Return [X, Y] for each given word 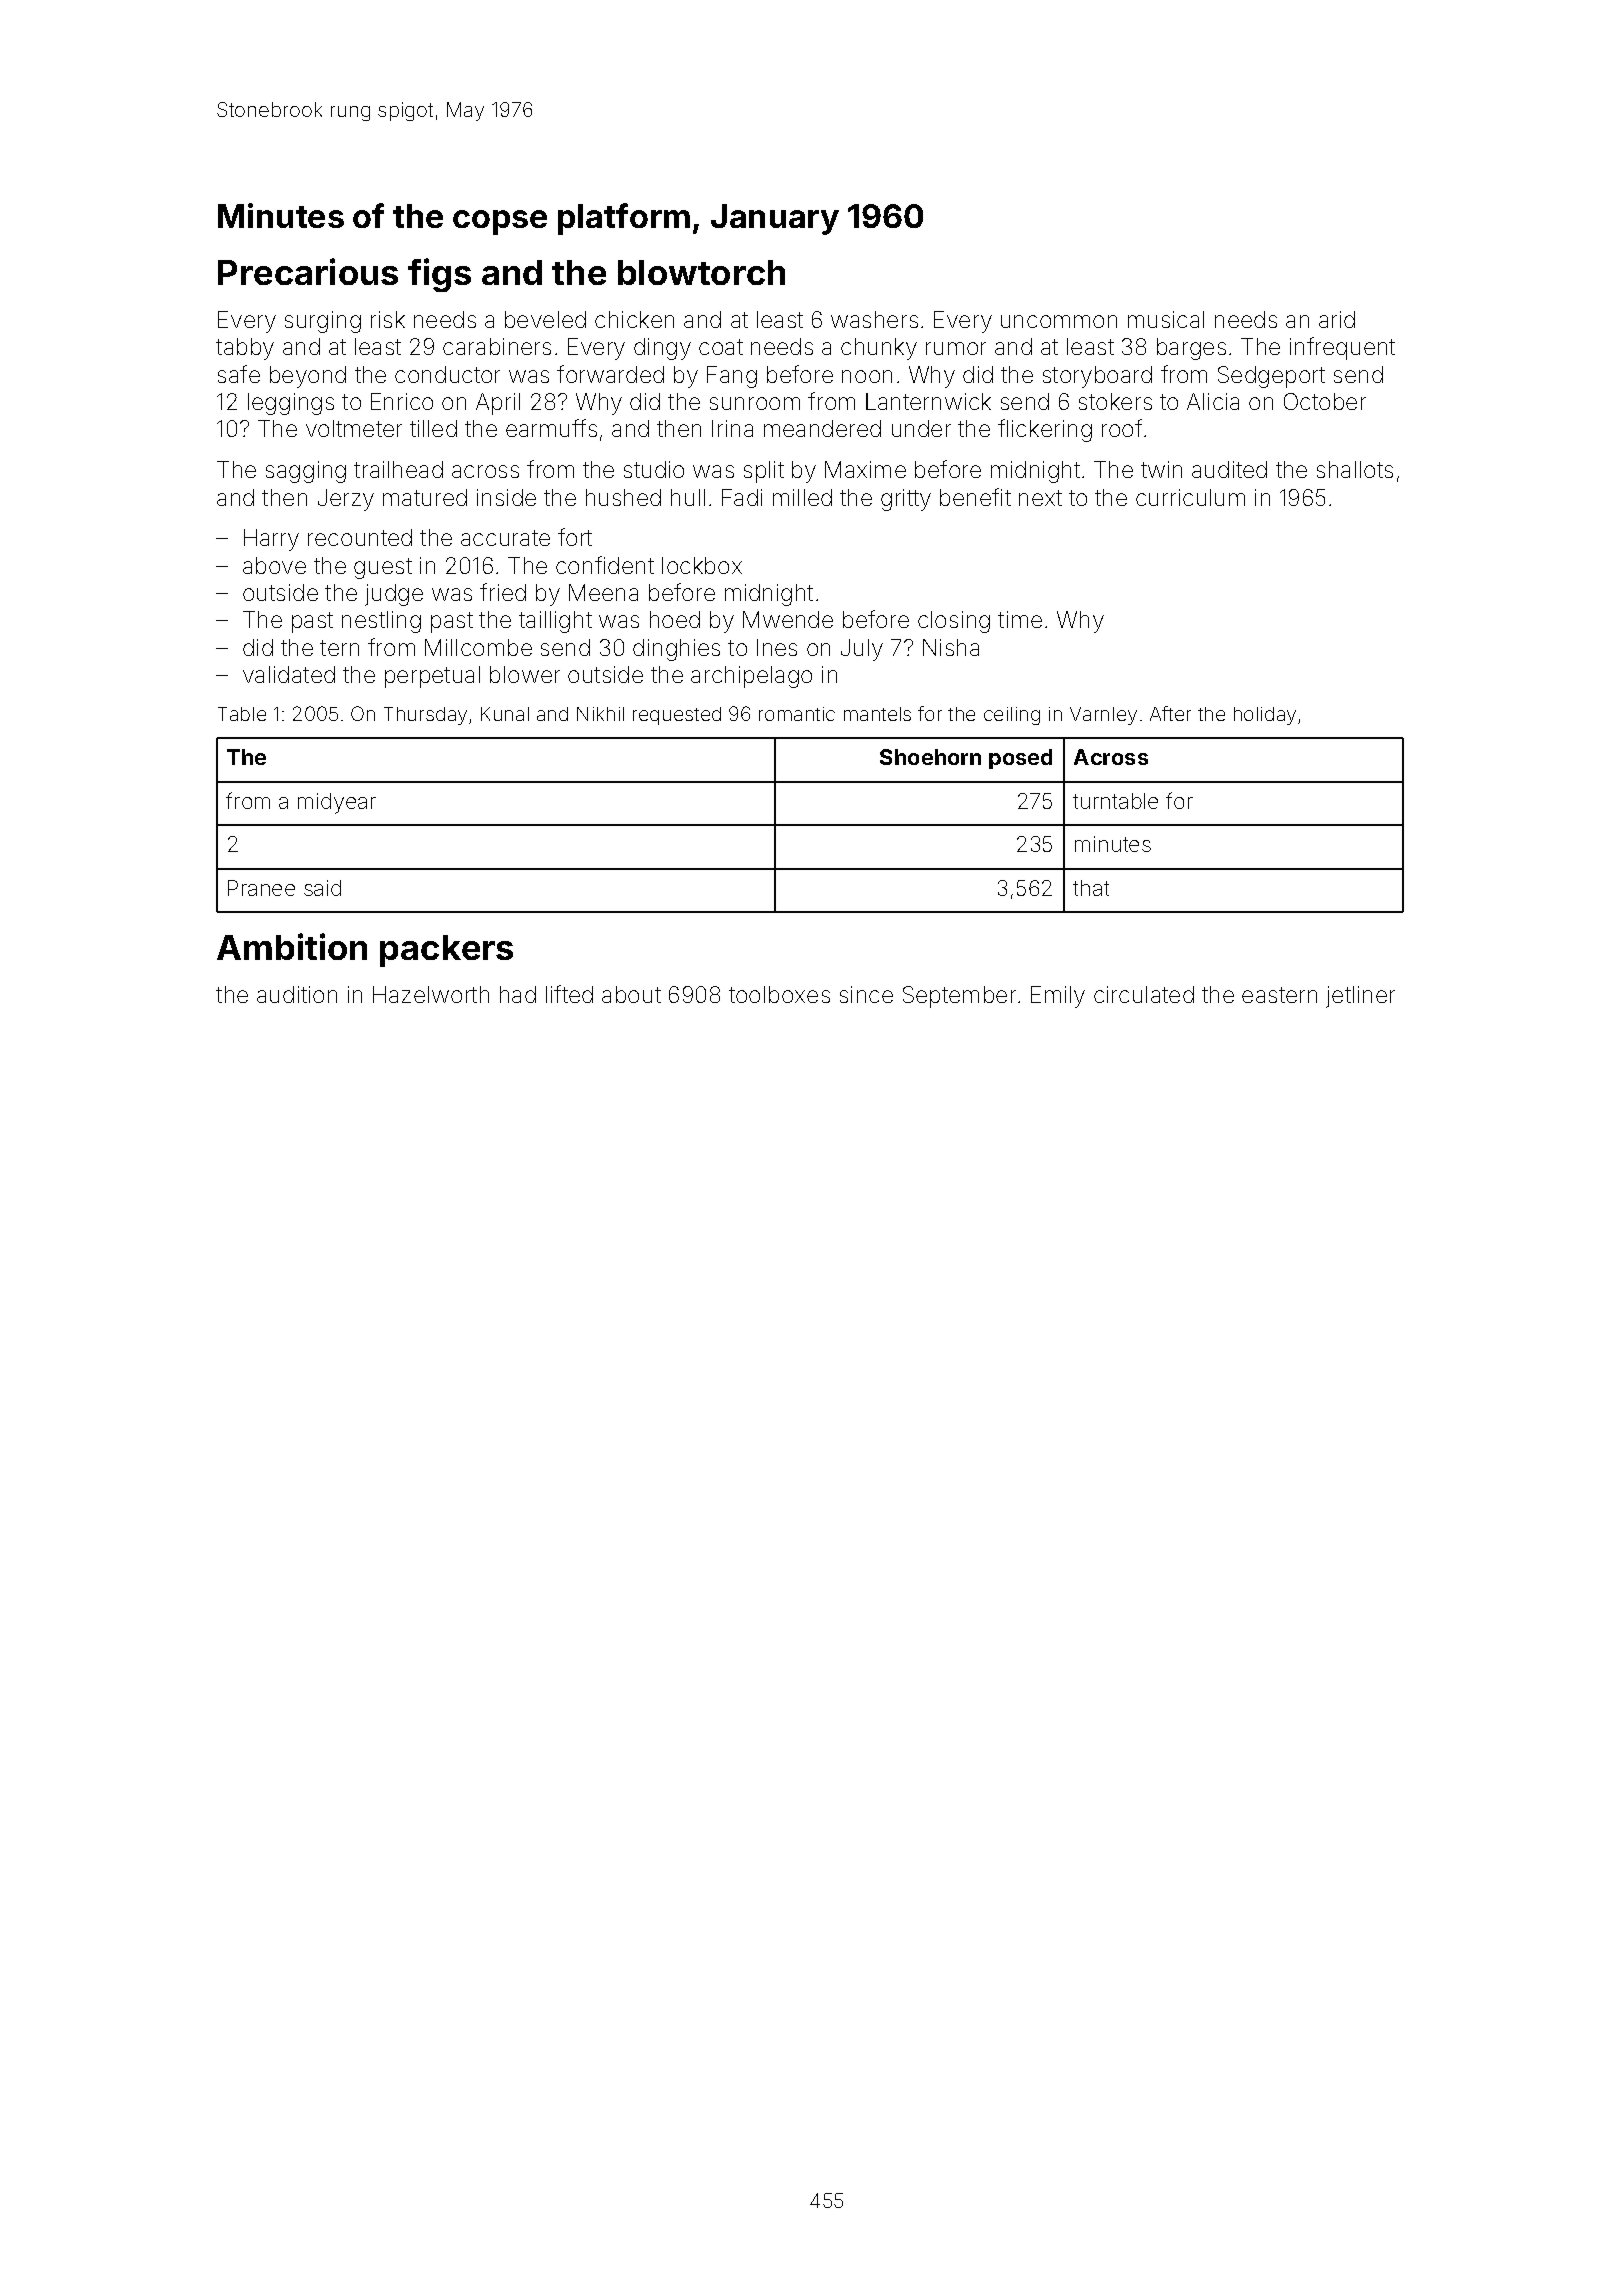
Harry [271, 540]
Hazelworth [431, 994]
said [322, 888]
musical [1166, 319]
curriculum [1190, 497]
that [1091, 888]
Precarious [308, 271]
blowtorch [701, 272]
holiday [1265, 716]
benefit [975, 497]
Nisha [951, 647]
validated [289, 674]
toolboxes [779, 994]
